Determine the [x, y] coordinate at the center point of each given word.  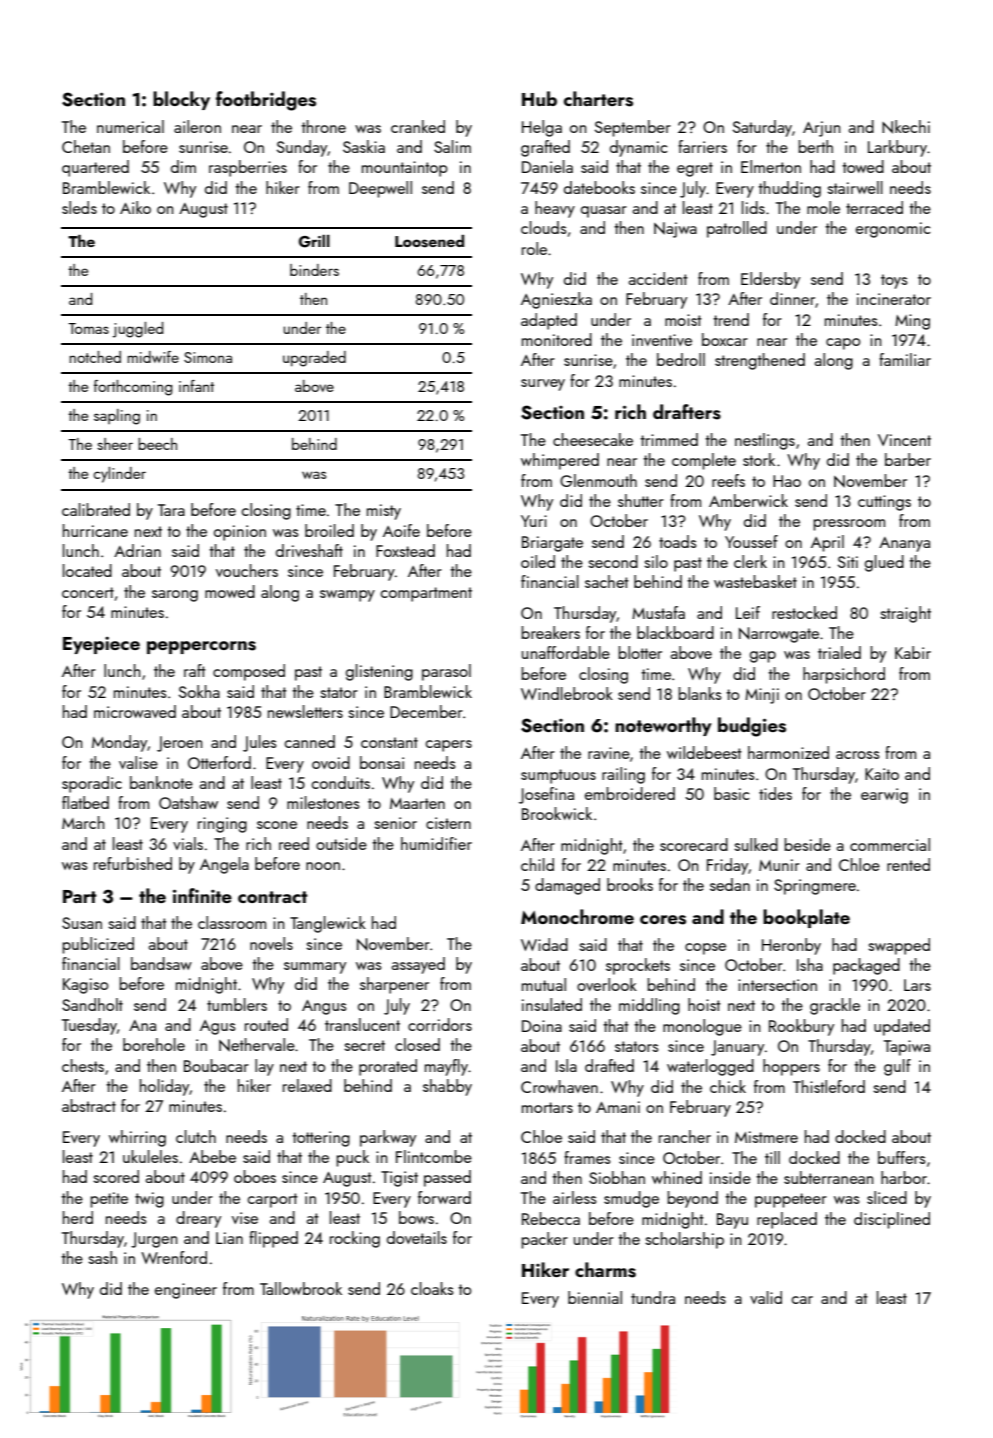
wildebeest [704, 752]
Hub [539, 98]
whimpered [560, 461]
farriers [702, 146]
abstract [89, 1105]
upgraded [314, 359]
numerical [130, 126]
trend [731, 319]
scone [277, 825]
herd [78, 1217]
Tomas [88, 328]
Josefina [546, 795]
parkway [388, 1138]
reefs [728, 480]
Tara [171, 510]
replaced [787, 1220]
